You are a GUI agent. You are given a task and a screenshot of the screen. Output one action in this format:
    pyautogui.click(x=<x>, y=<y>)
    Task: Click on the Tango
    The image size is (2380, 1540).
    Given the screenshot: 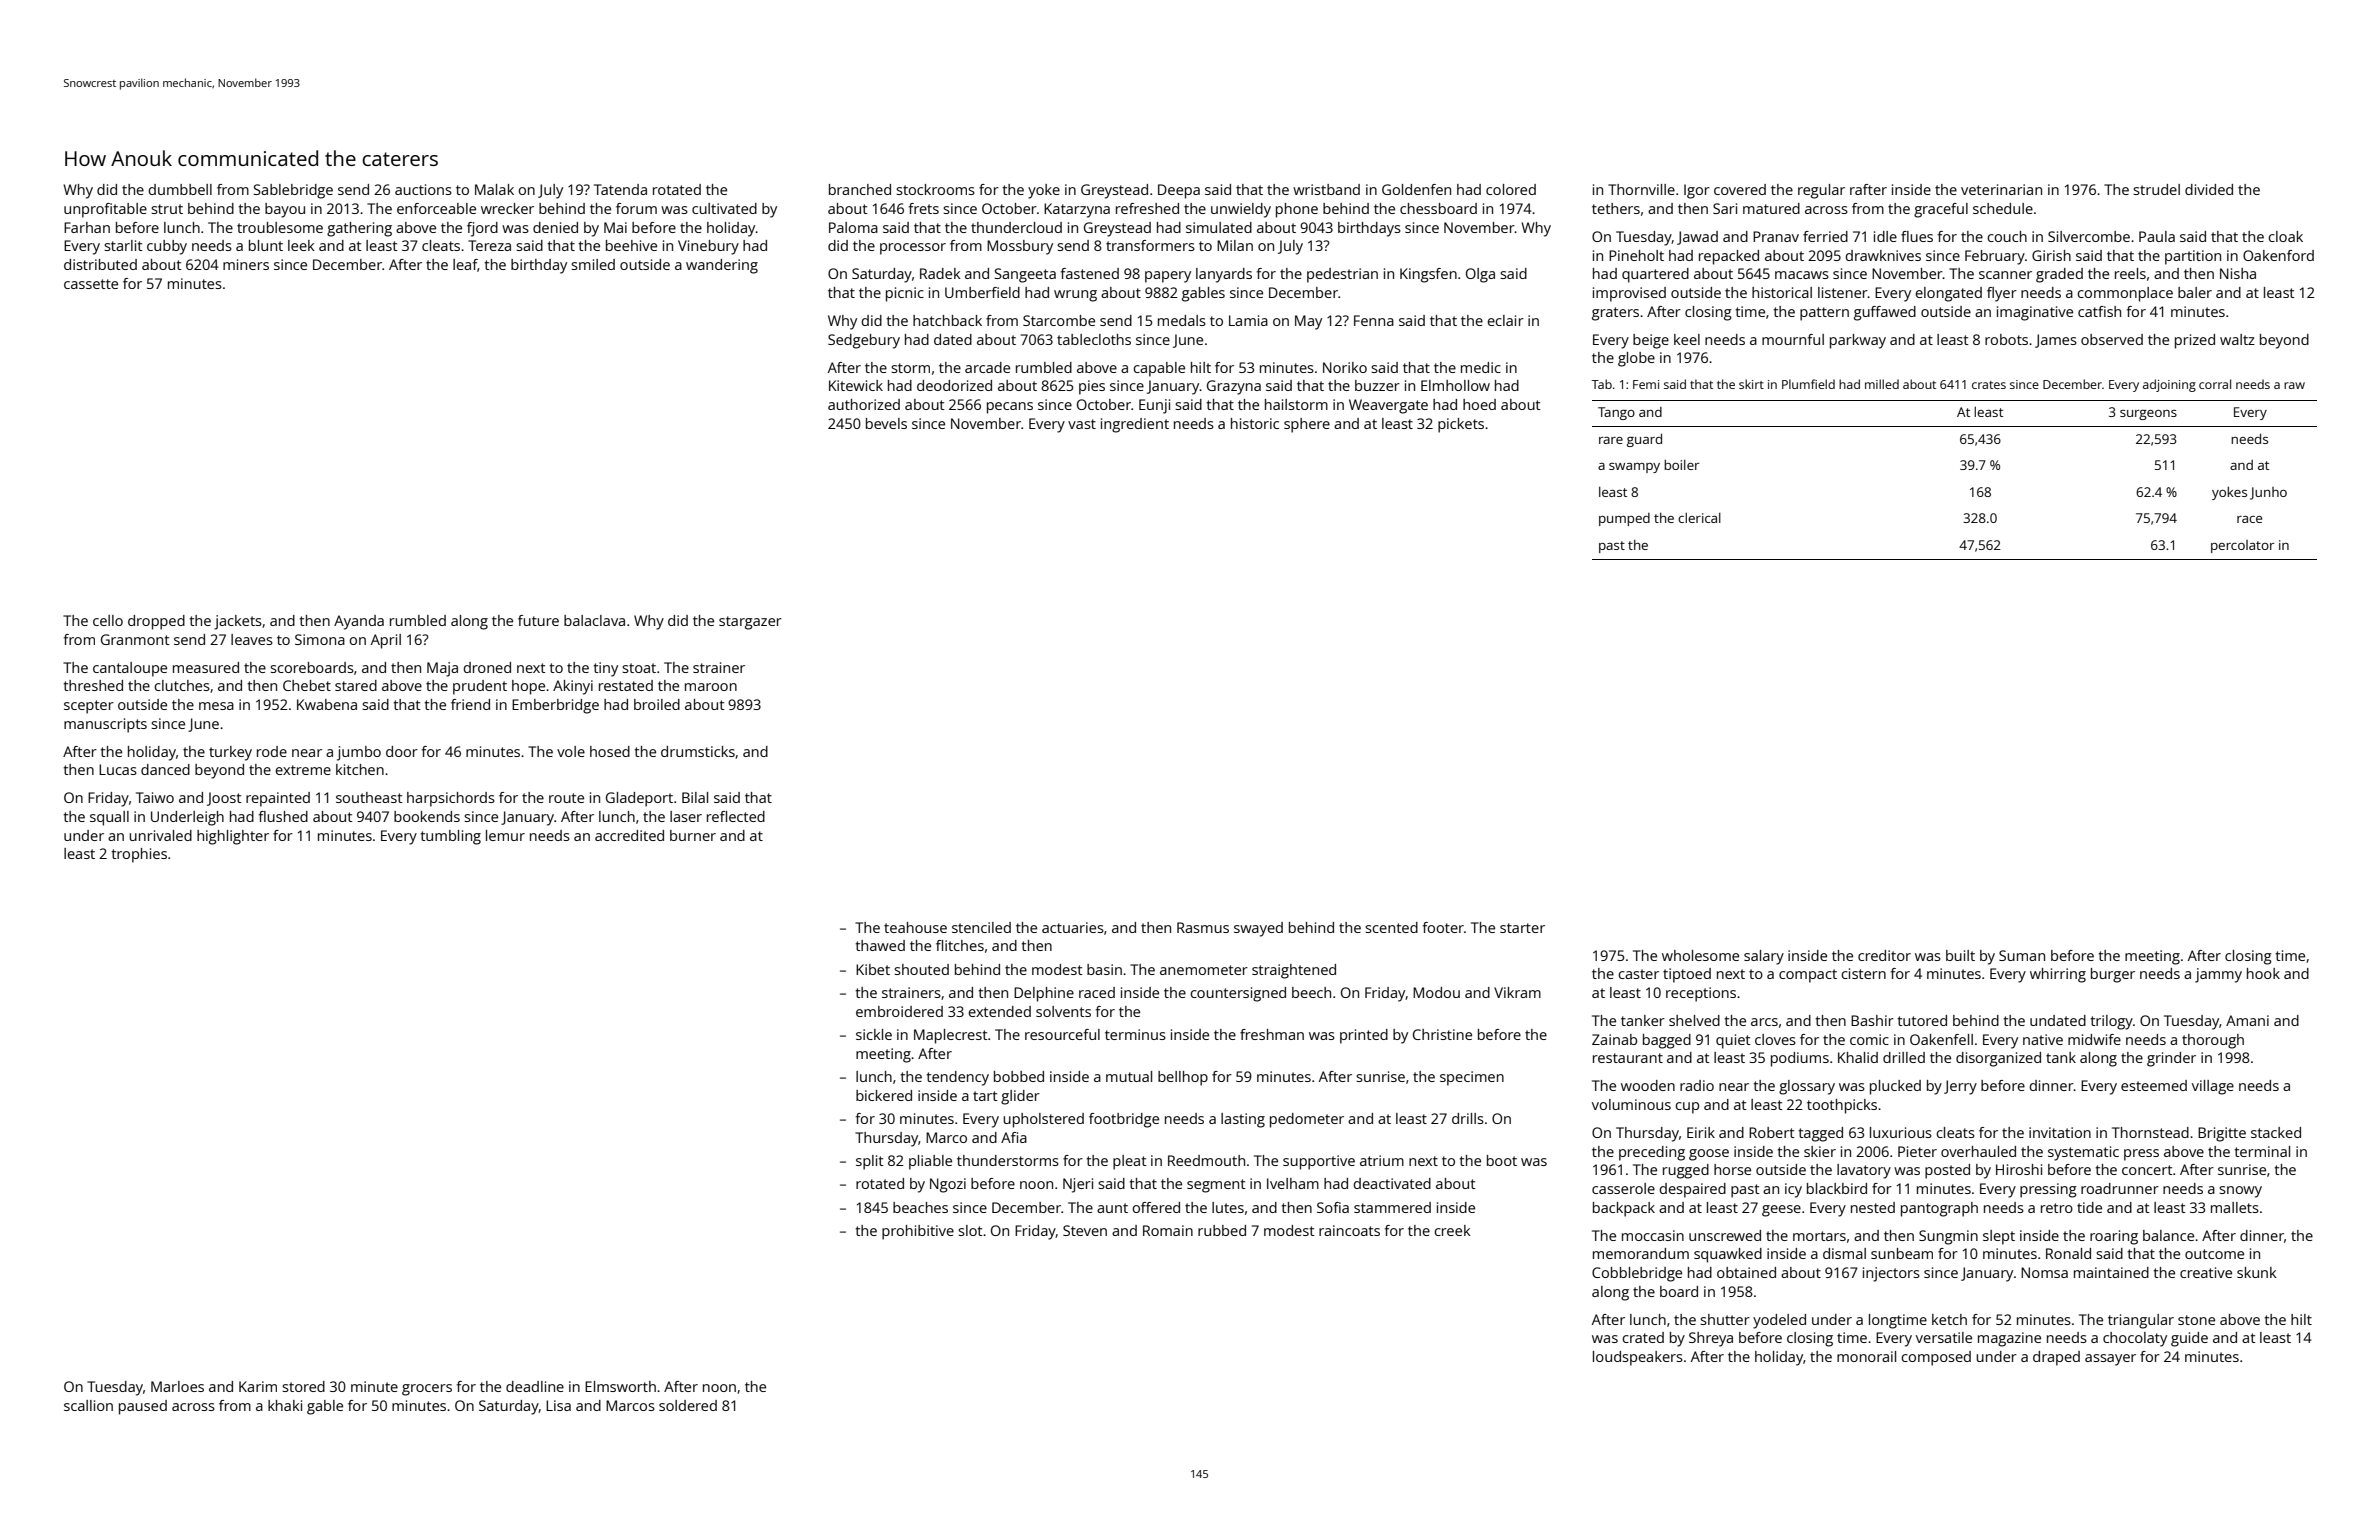 What is the action you would take?
    pyautogui.click(x=1616, y=413)
